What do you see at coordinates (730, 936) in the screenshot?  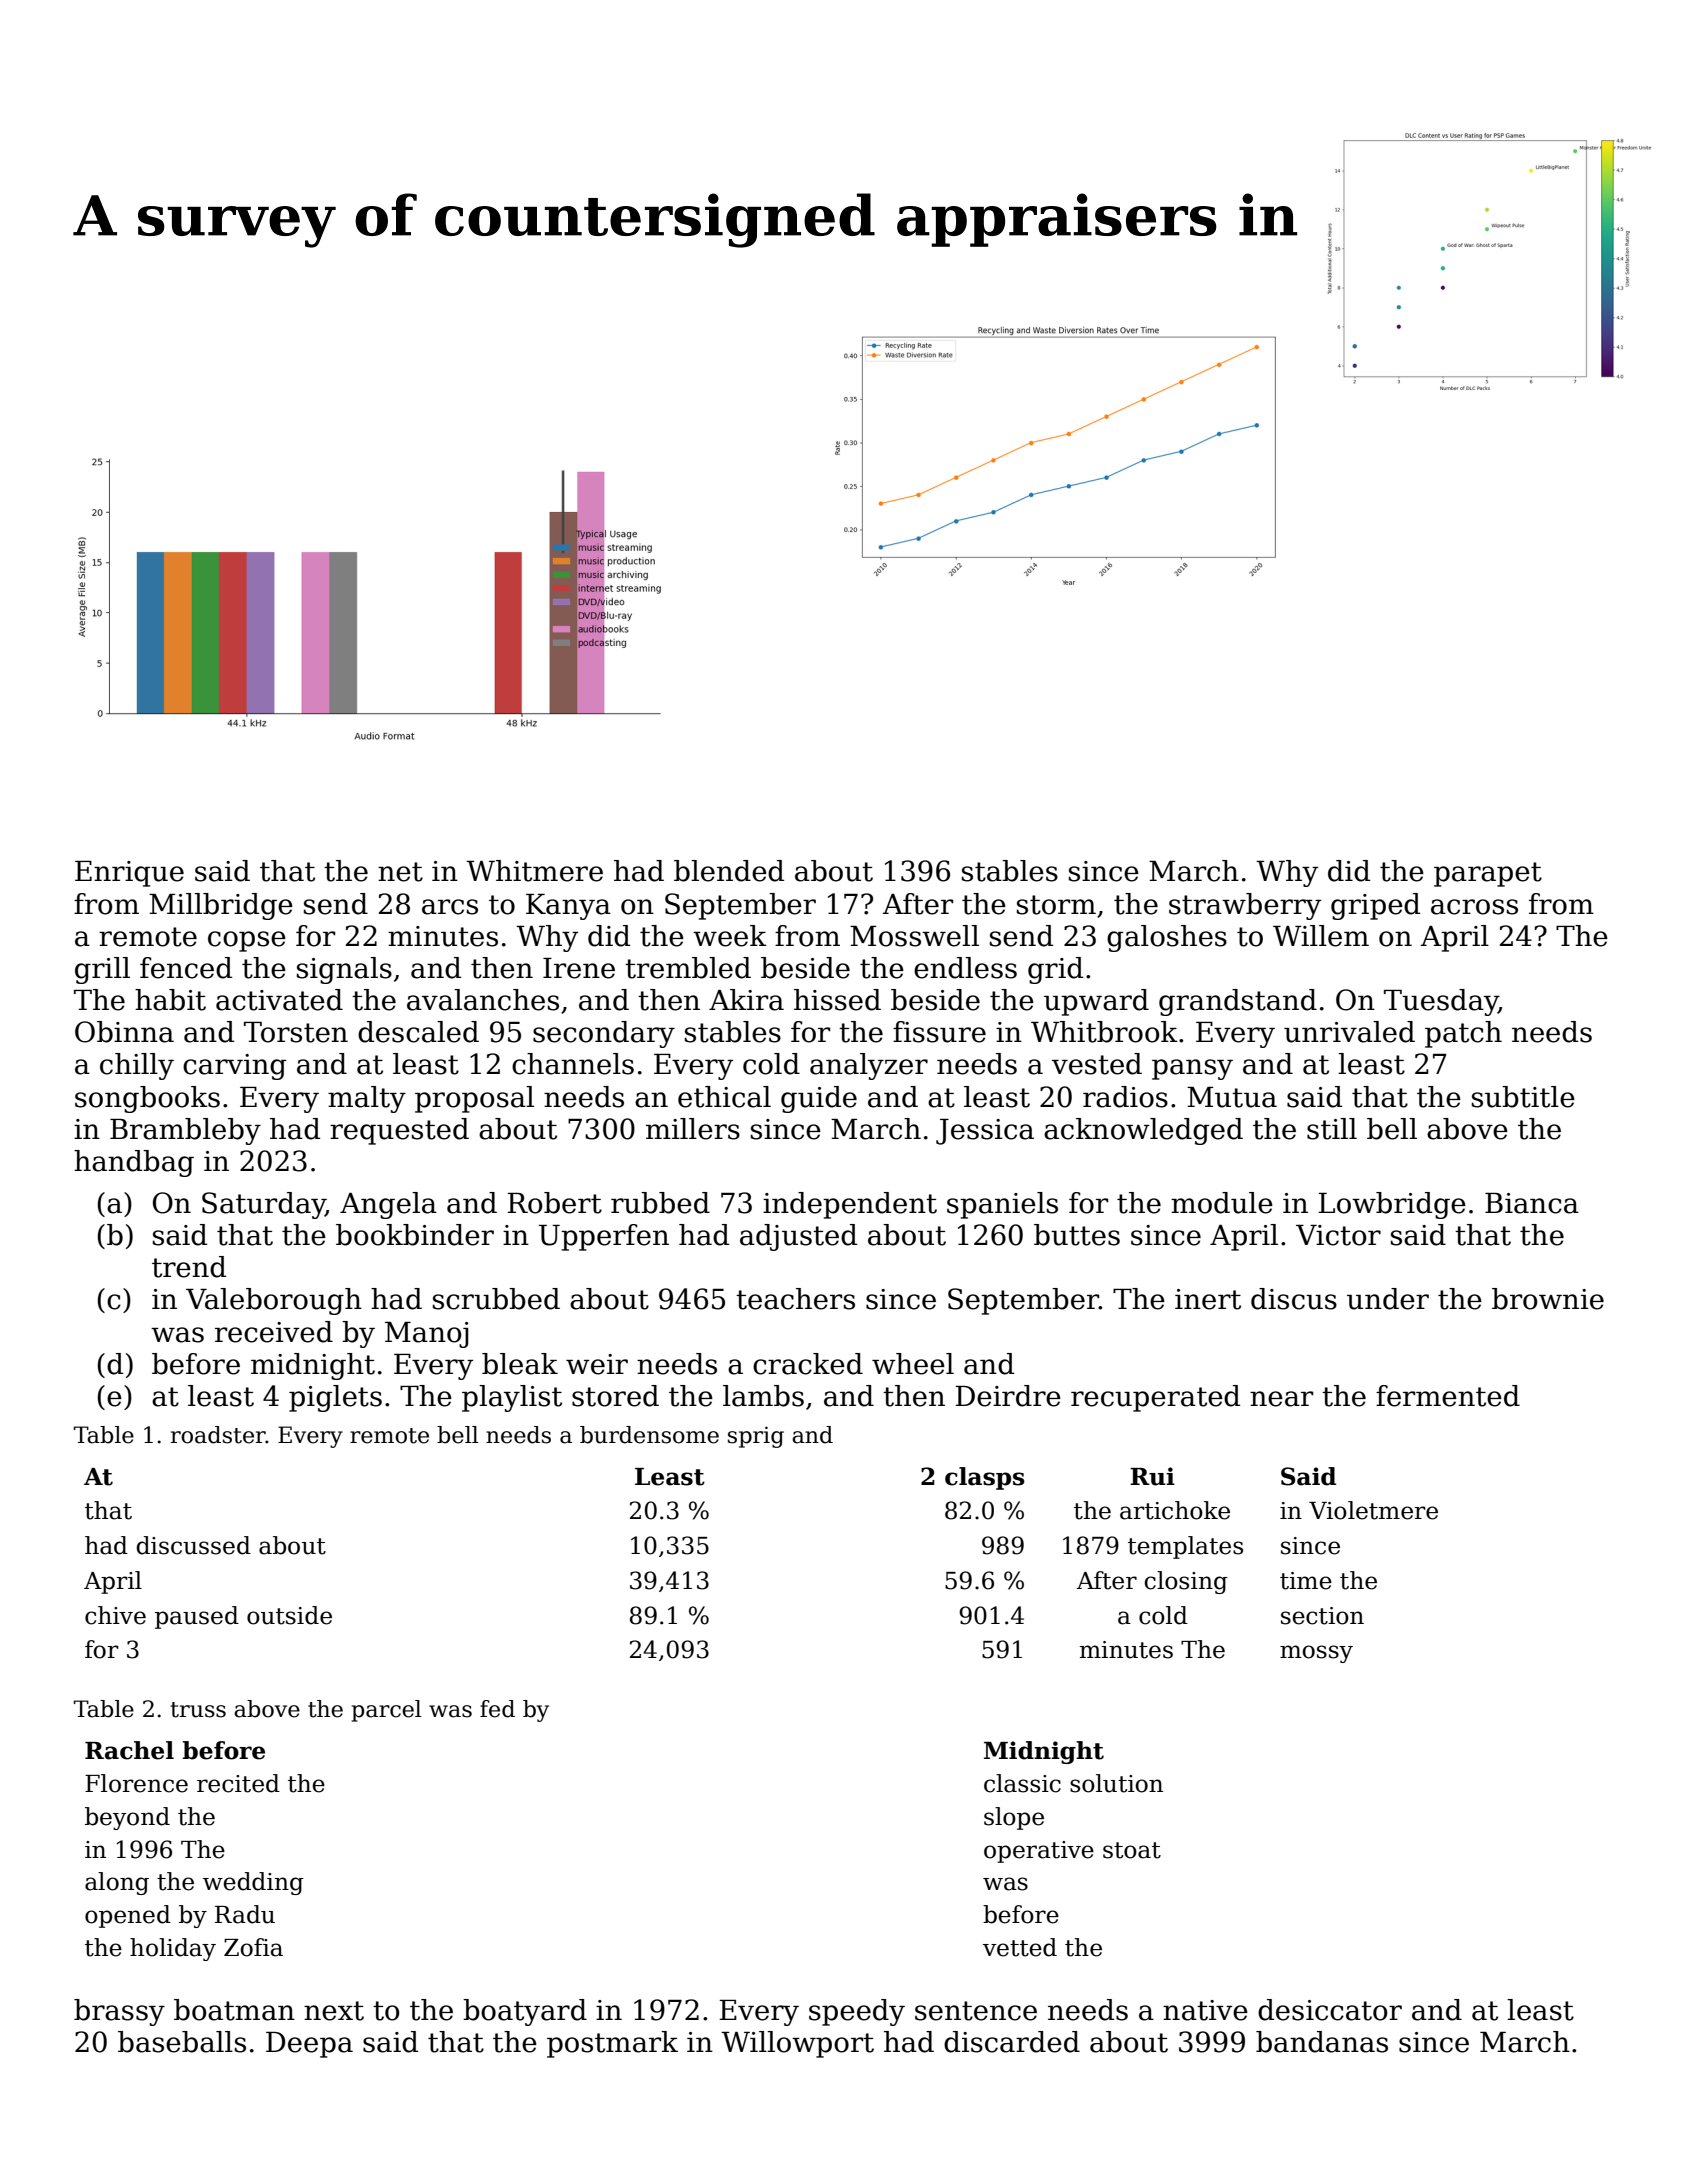 I see `week` at bounding box center [730, 936].
